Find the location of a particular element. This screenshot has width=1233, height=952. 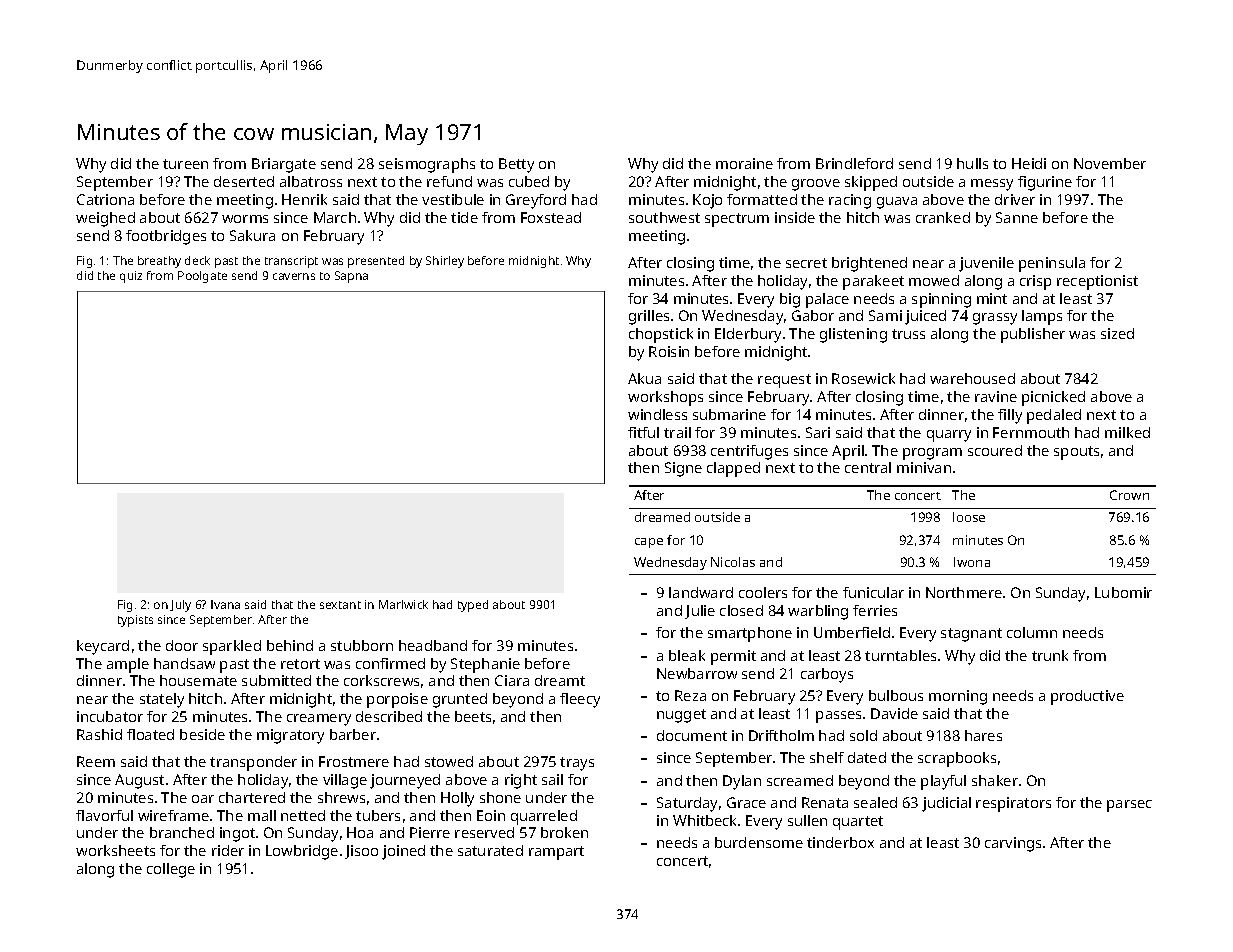

milked is located at coordinates (1127, 432).
